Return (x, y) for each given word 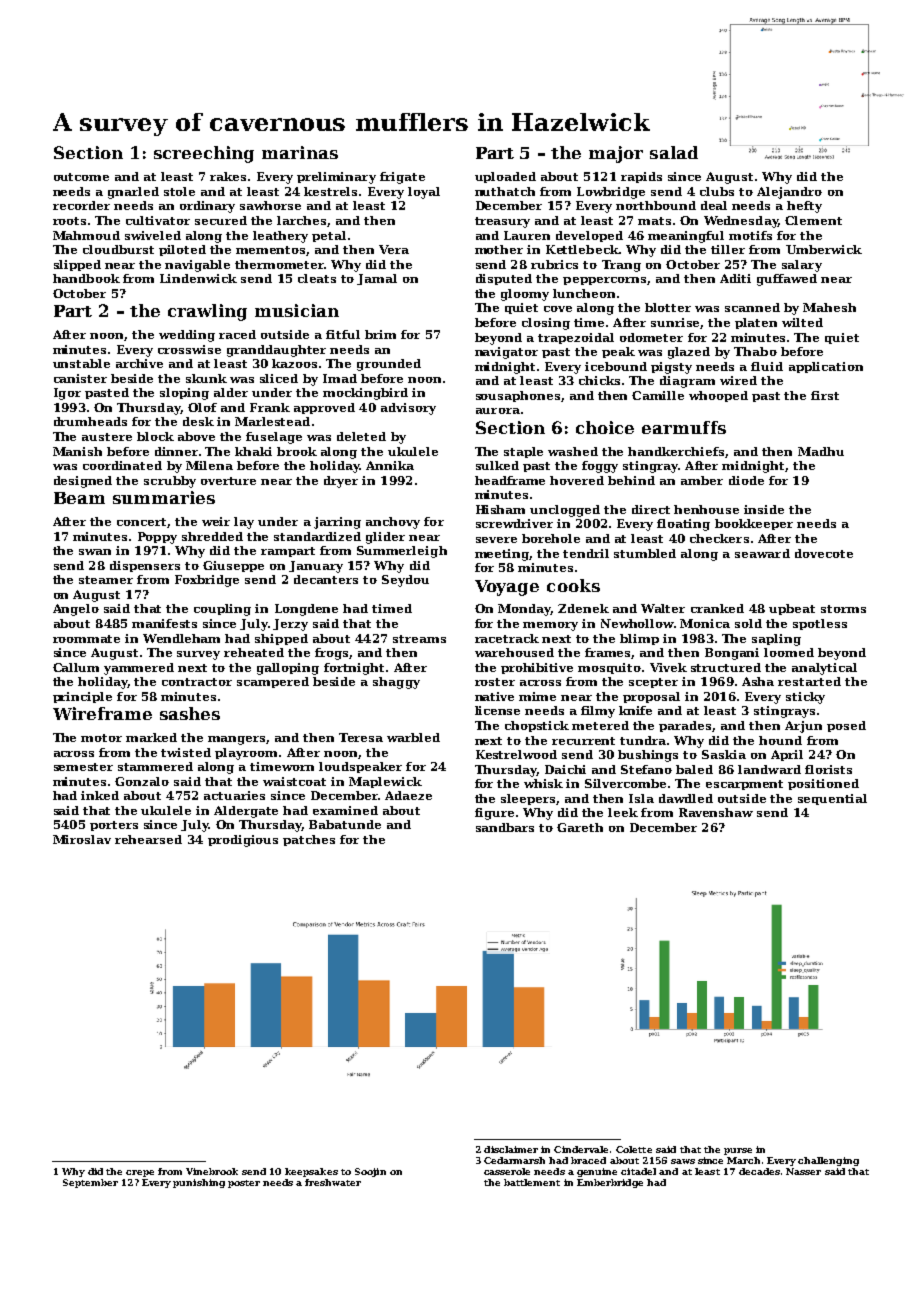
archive (139, 363)
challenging (828, 1161)
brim (380, 334)
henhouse (706, 509)
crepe (140, 1173)
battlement (532, 1182)
